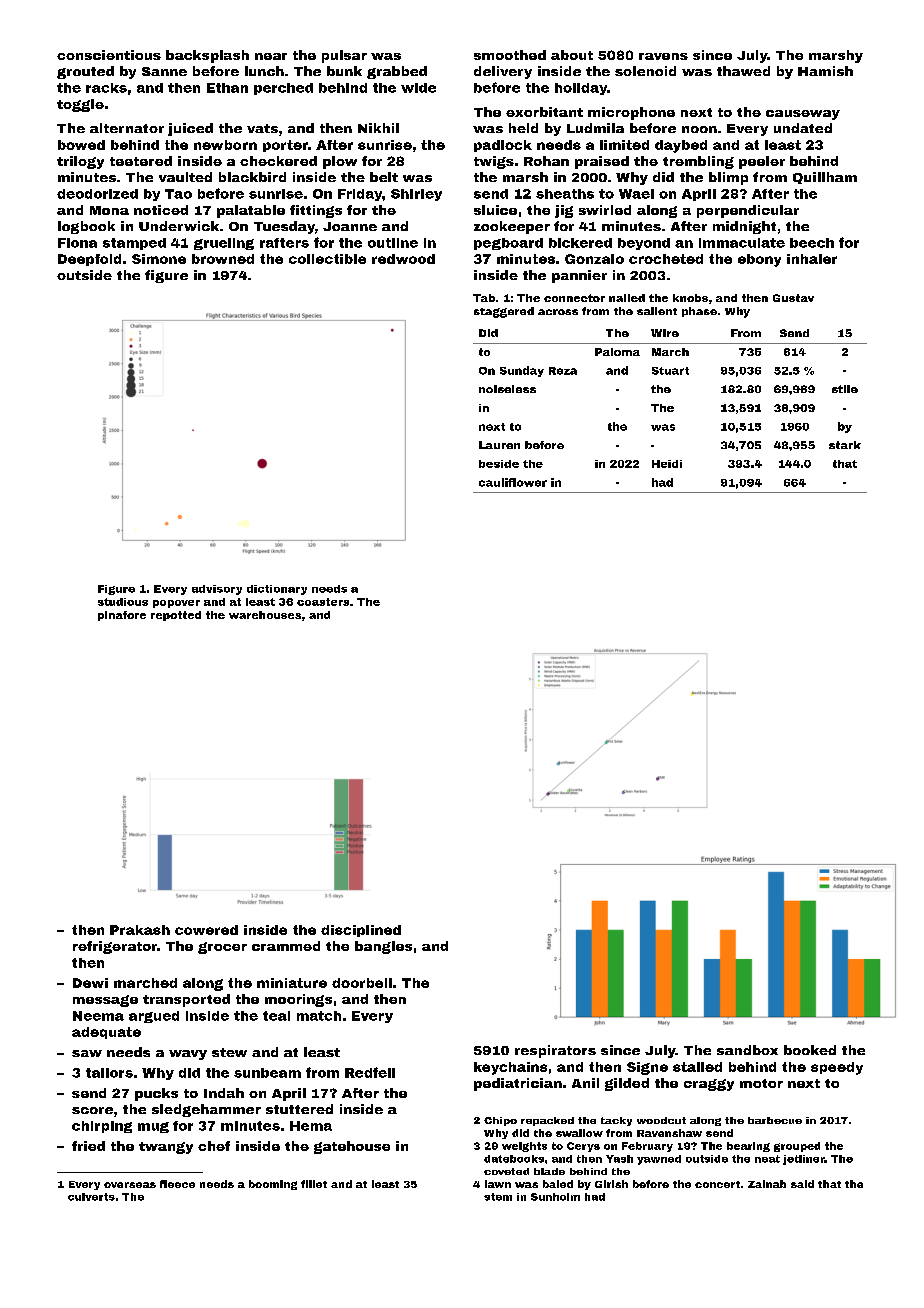  I want to click on booming, so click(273, 1185).
